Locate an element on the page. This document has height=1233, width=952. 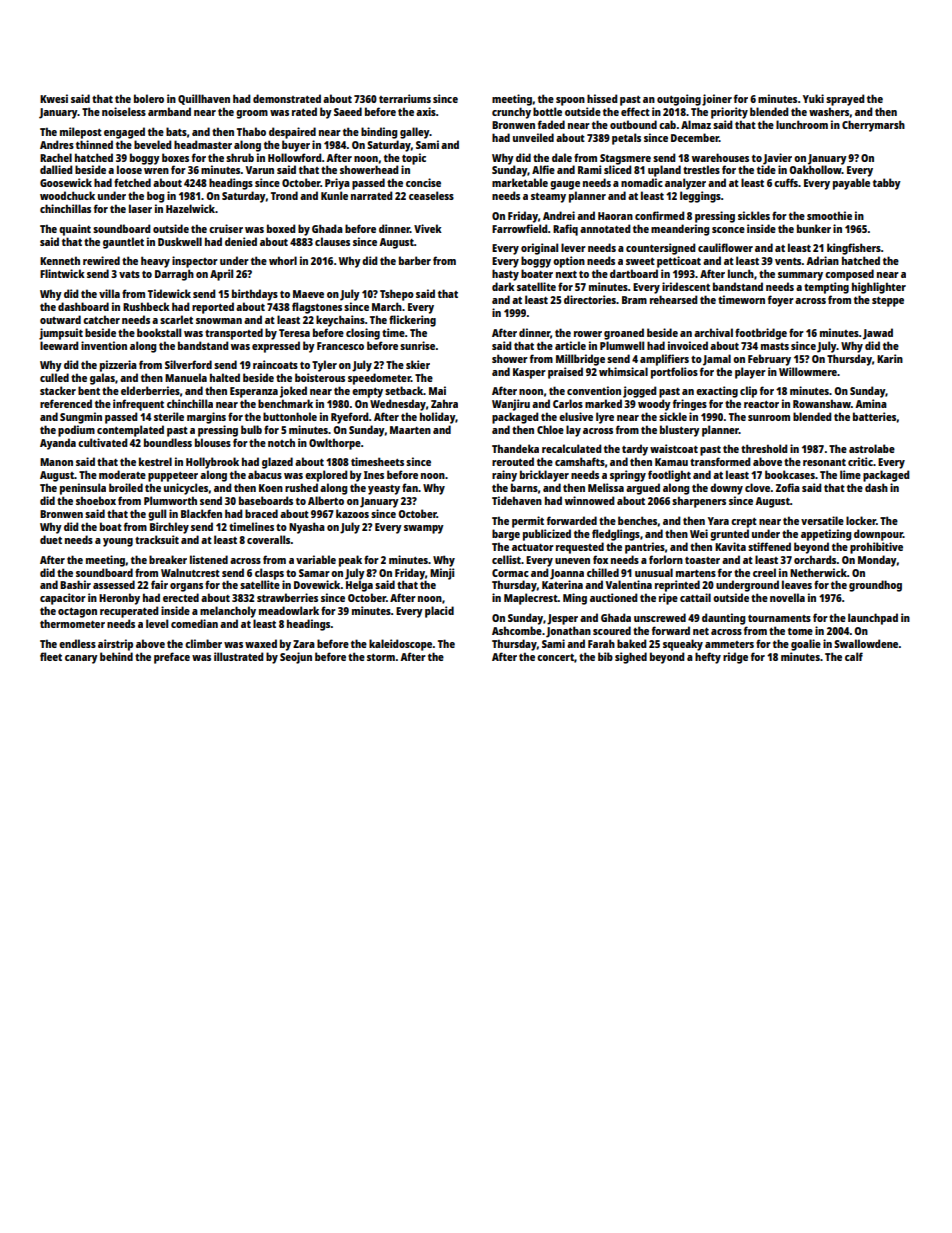
Ashcombe is located at coordinates (517, 630).
